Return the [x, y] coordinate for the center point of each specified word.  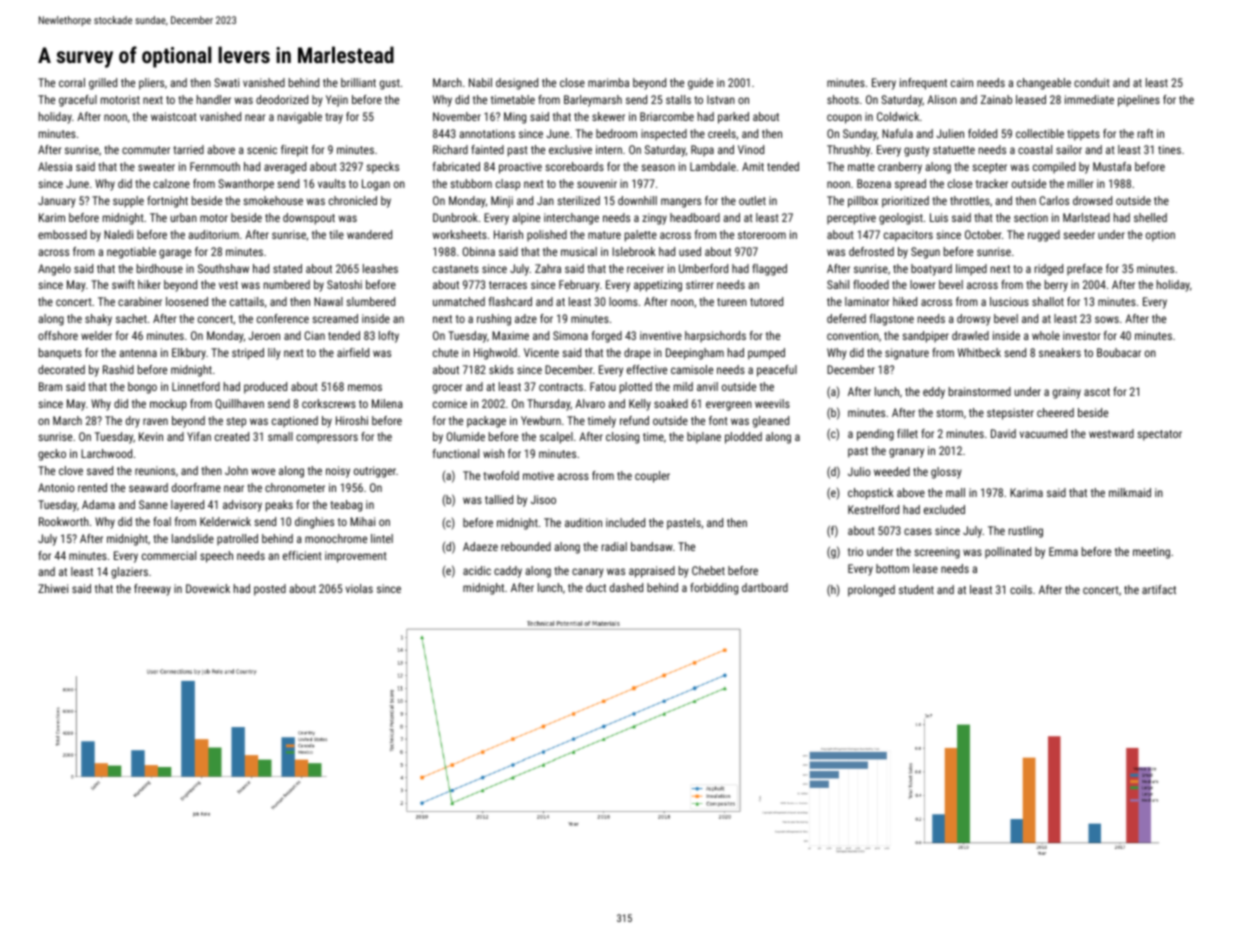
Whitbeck [979, 352]
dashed [626, 587]
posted [270, 590]
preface [1084, 270]
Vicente [541, 352]
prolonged [871, 591]
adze [526, 318]
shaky [98, 320]
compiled [1054, 168]
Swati [226, 82]
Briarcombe [667, 116]
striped [248, 354]
